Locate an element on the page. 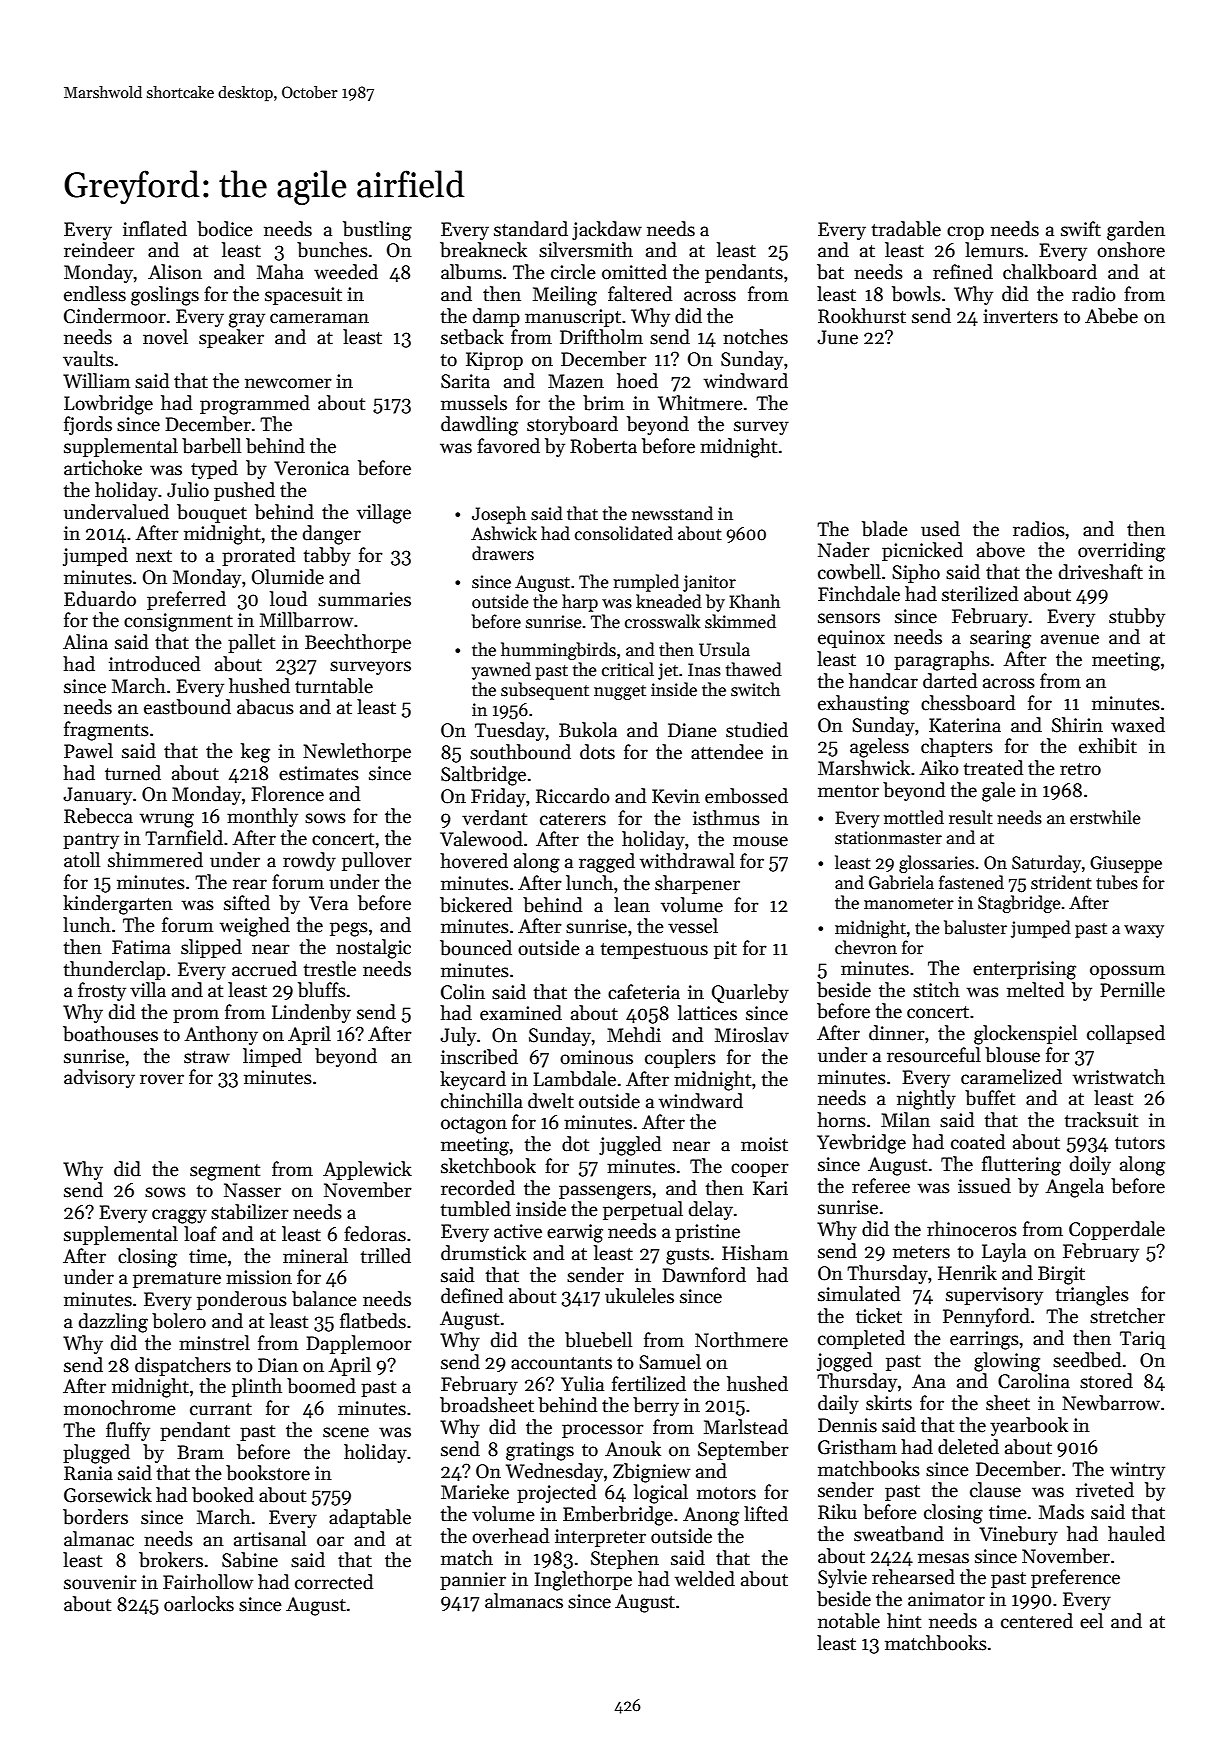 The height and width of the image is (1738, 1229). spacesuit is located at coordinates (303, 296).
